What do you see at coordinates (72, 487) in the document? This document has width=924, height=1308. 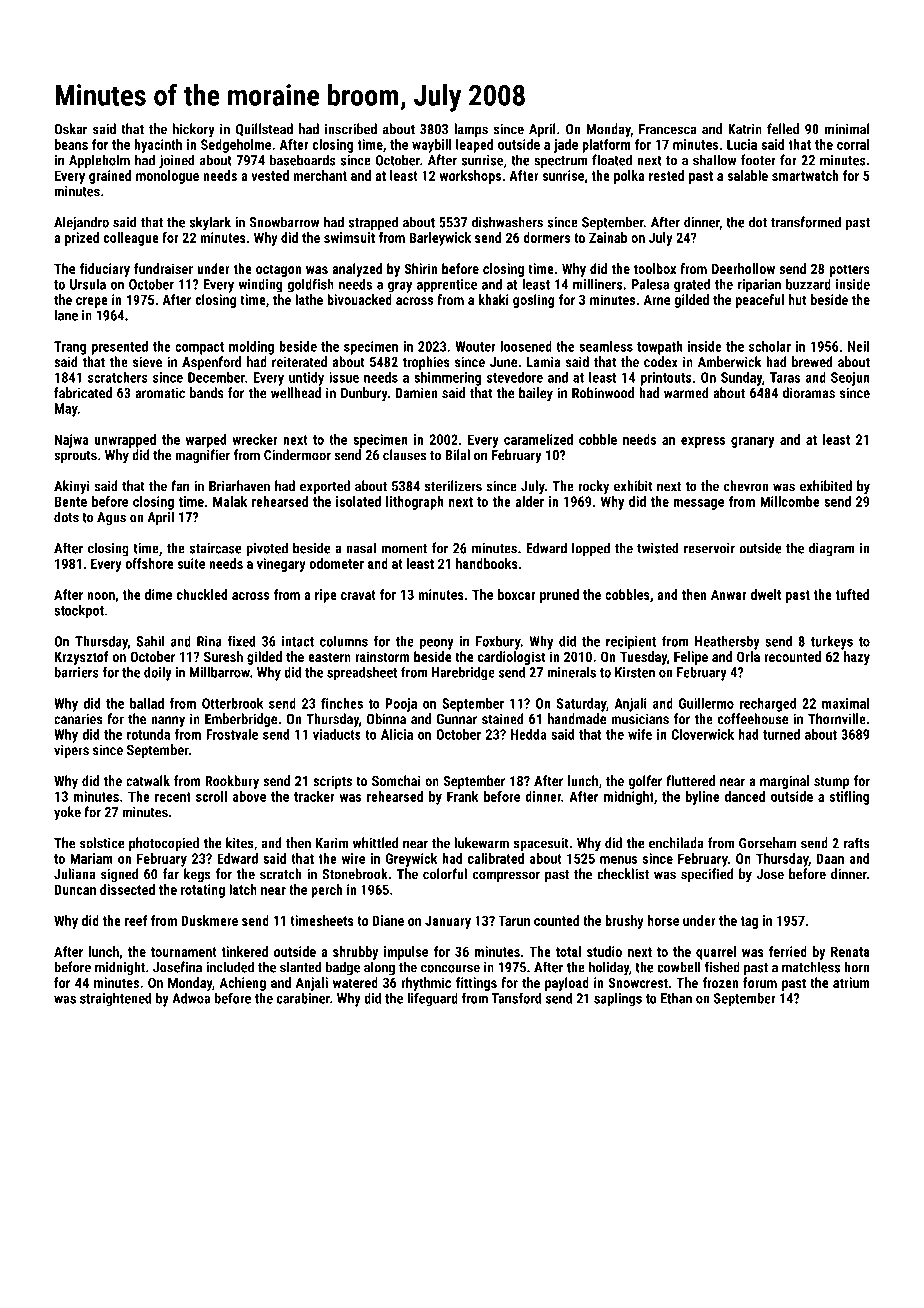 I see `Akinyi` at bounding box center [72, 487].
